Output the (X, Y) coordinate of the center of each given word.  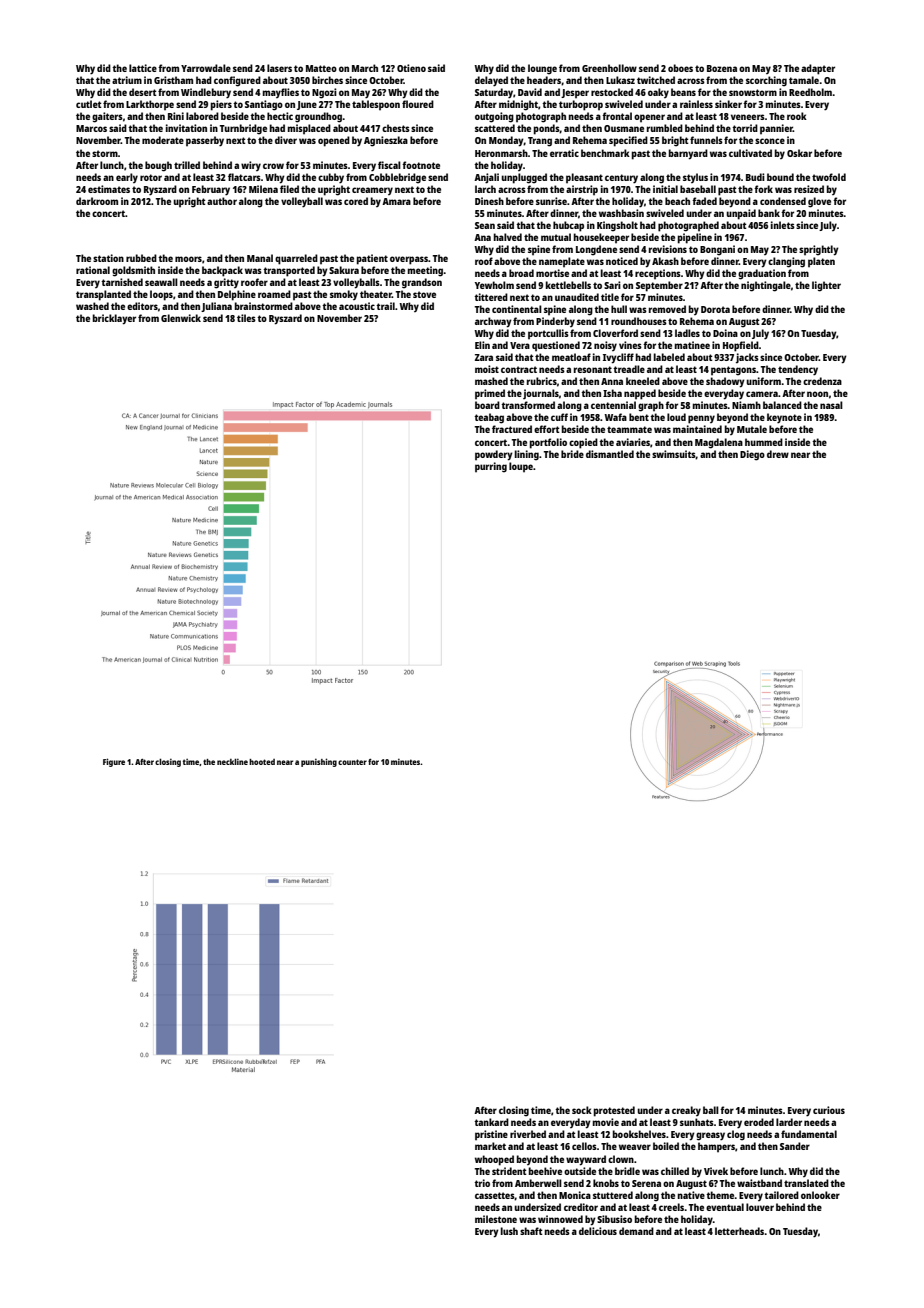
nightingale (766, 286)
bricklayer (114, 319)
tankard (491, 1122)
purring (491, 467)
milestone (496, 1219)
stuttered (613, 1195)
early (127, 178)
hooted (262, 762)
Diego (752, 455)
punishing (319, 762)
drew (778, 454)
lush (509, 1231)
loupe (521, 467)
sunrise (551, 201)
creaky (686, 1111)
